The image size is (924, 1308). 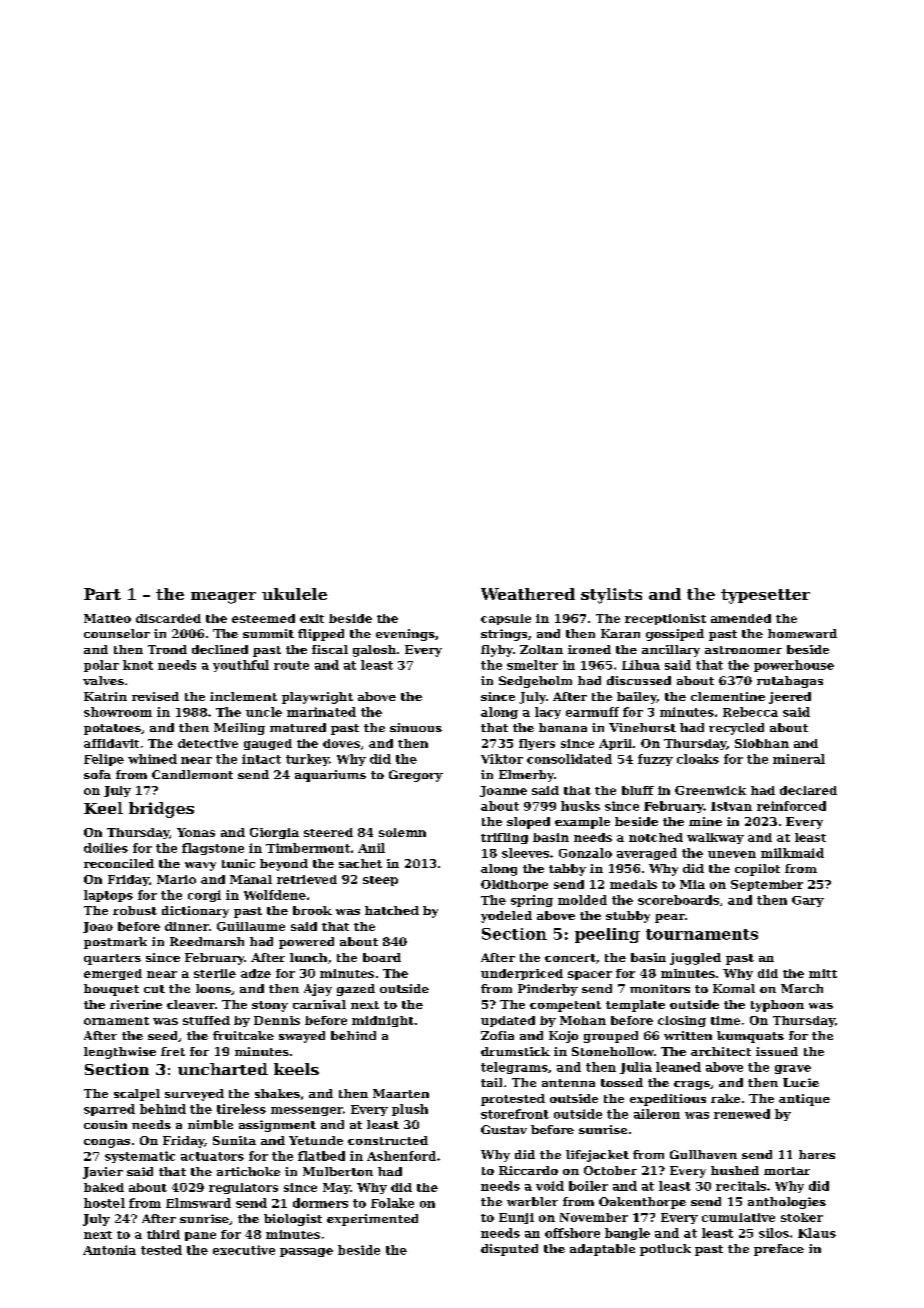 I want to click on emerged, so click(x=113, y=974).
